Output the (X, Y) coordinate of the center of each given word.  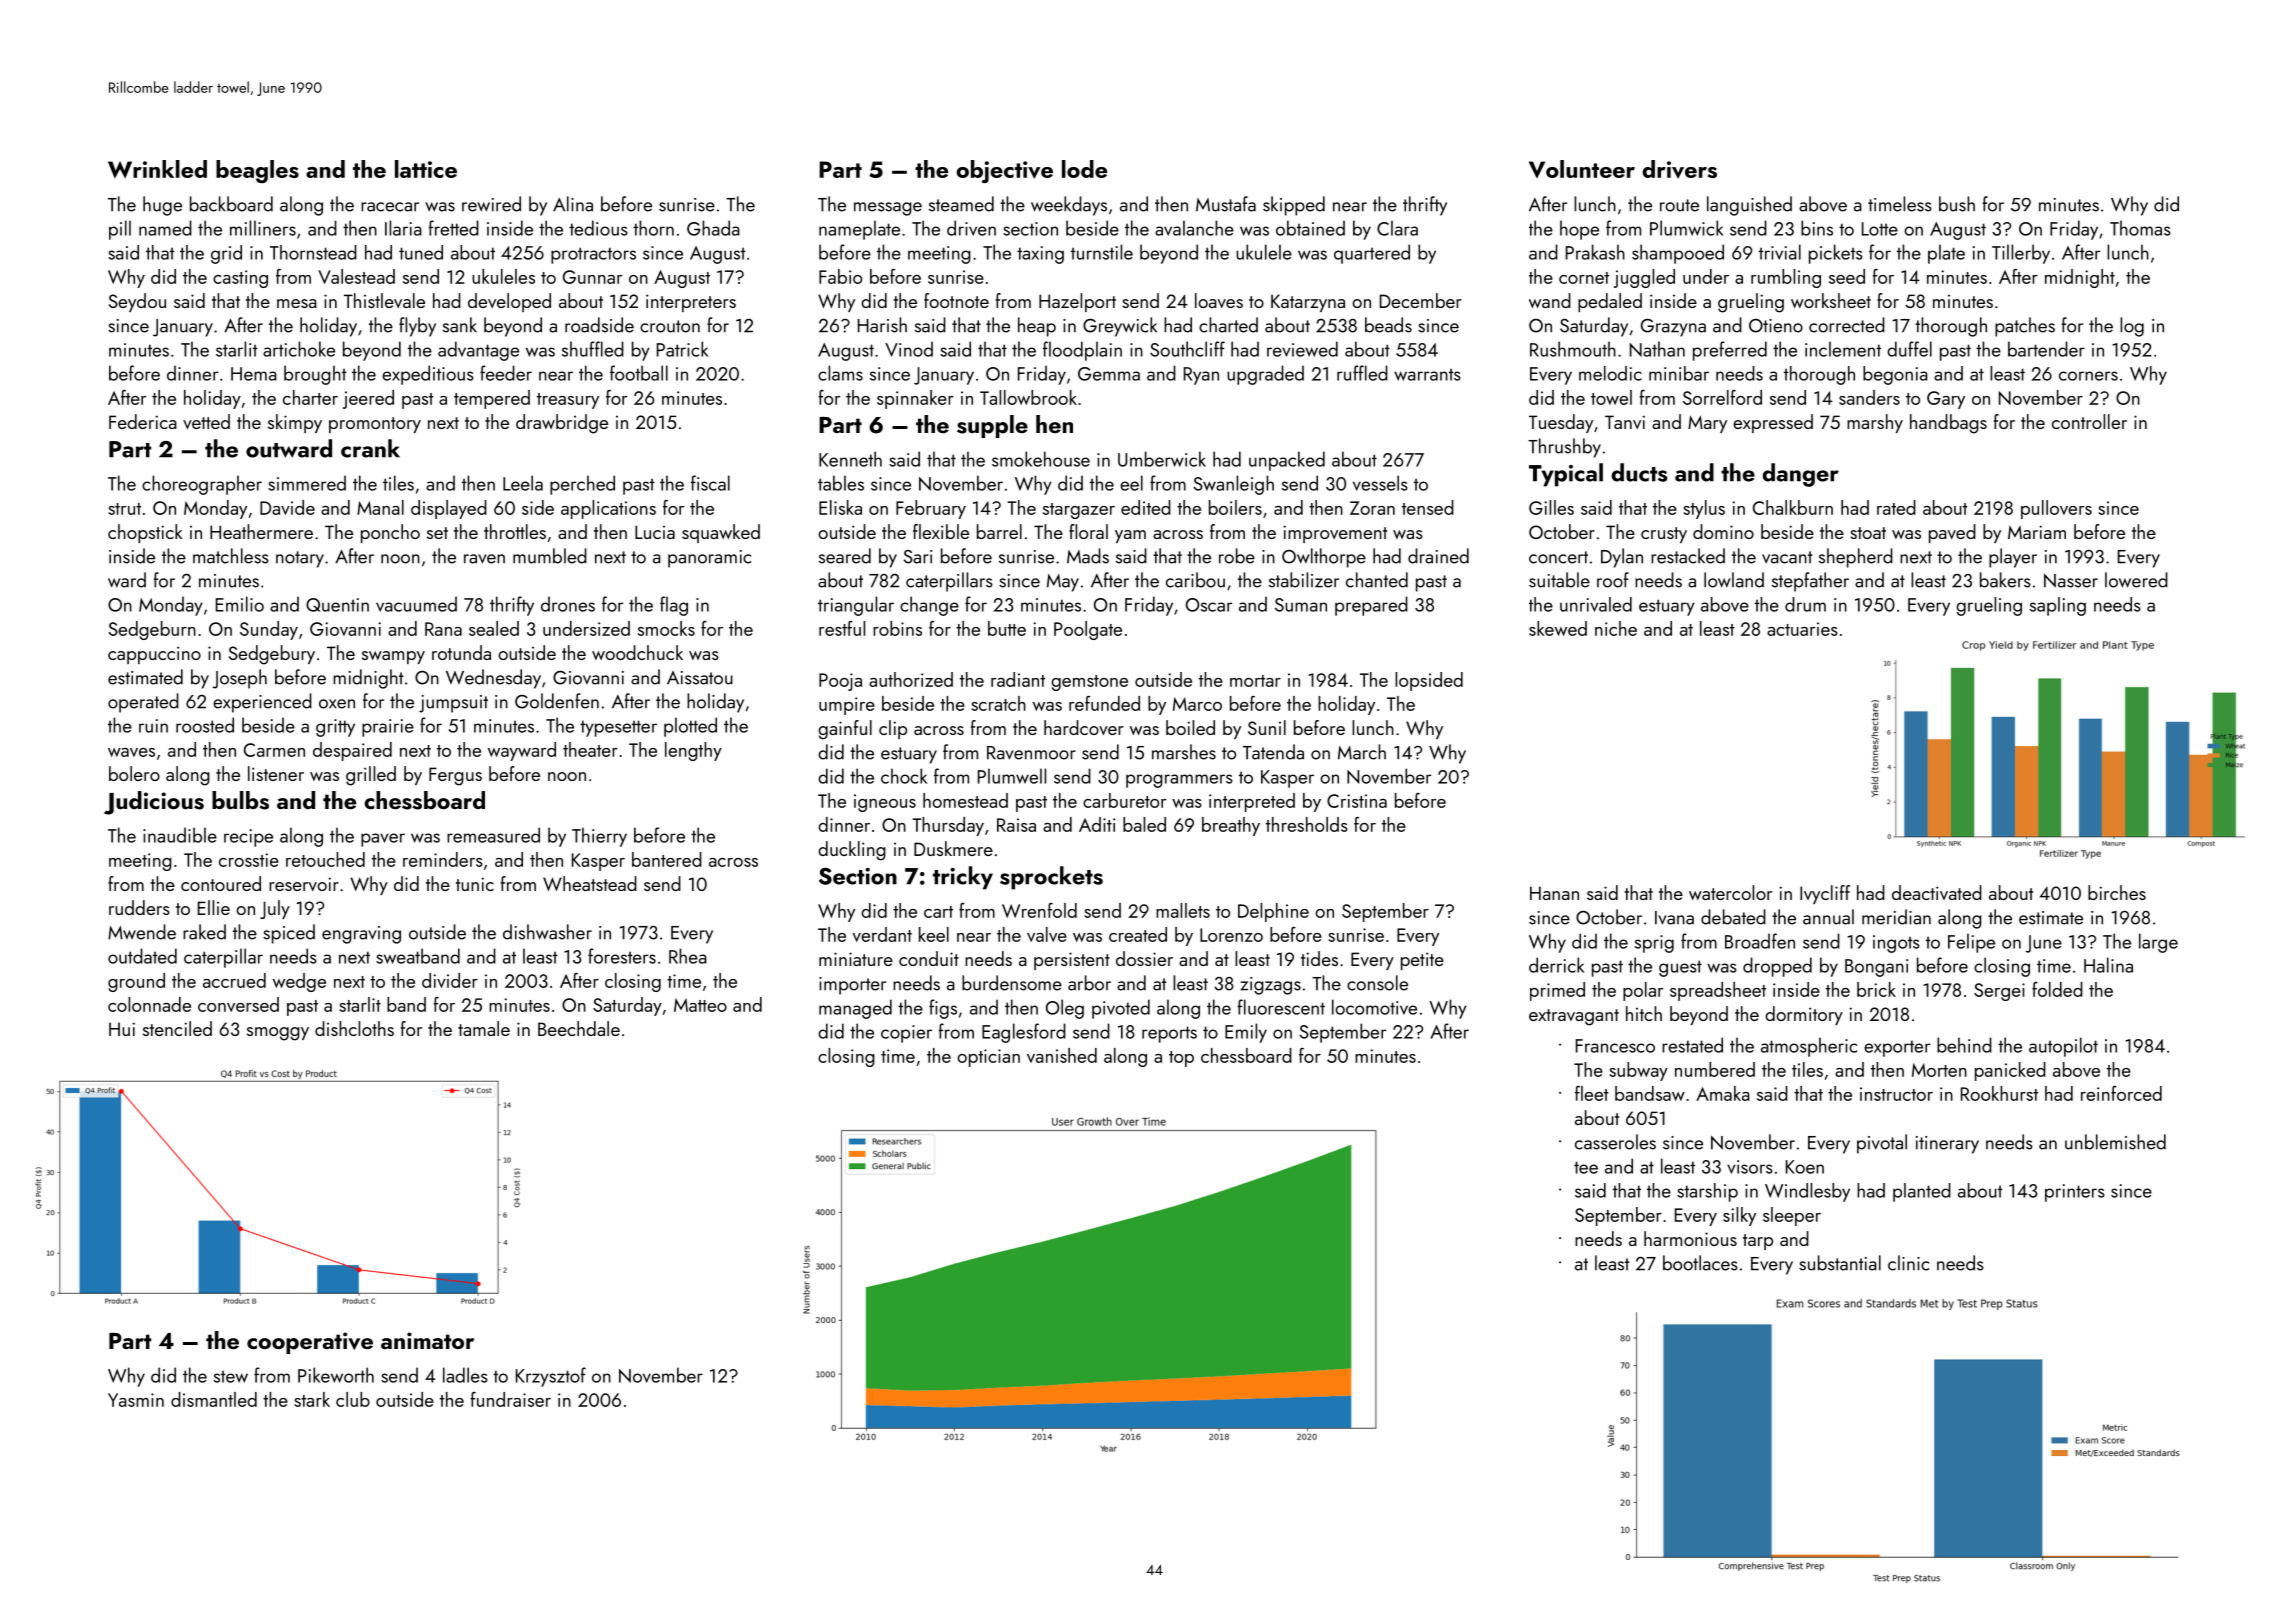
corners (2088, 376)
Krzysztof (551, 1377)
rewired (491, 204)
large (2158, 943)
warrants (1427, 375)
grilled (371, 776)
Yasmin (136, 1400)
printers (2075, 1193)
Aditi (1097, 824)
